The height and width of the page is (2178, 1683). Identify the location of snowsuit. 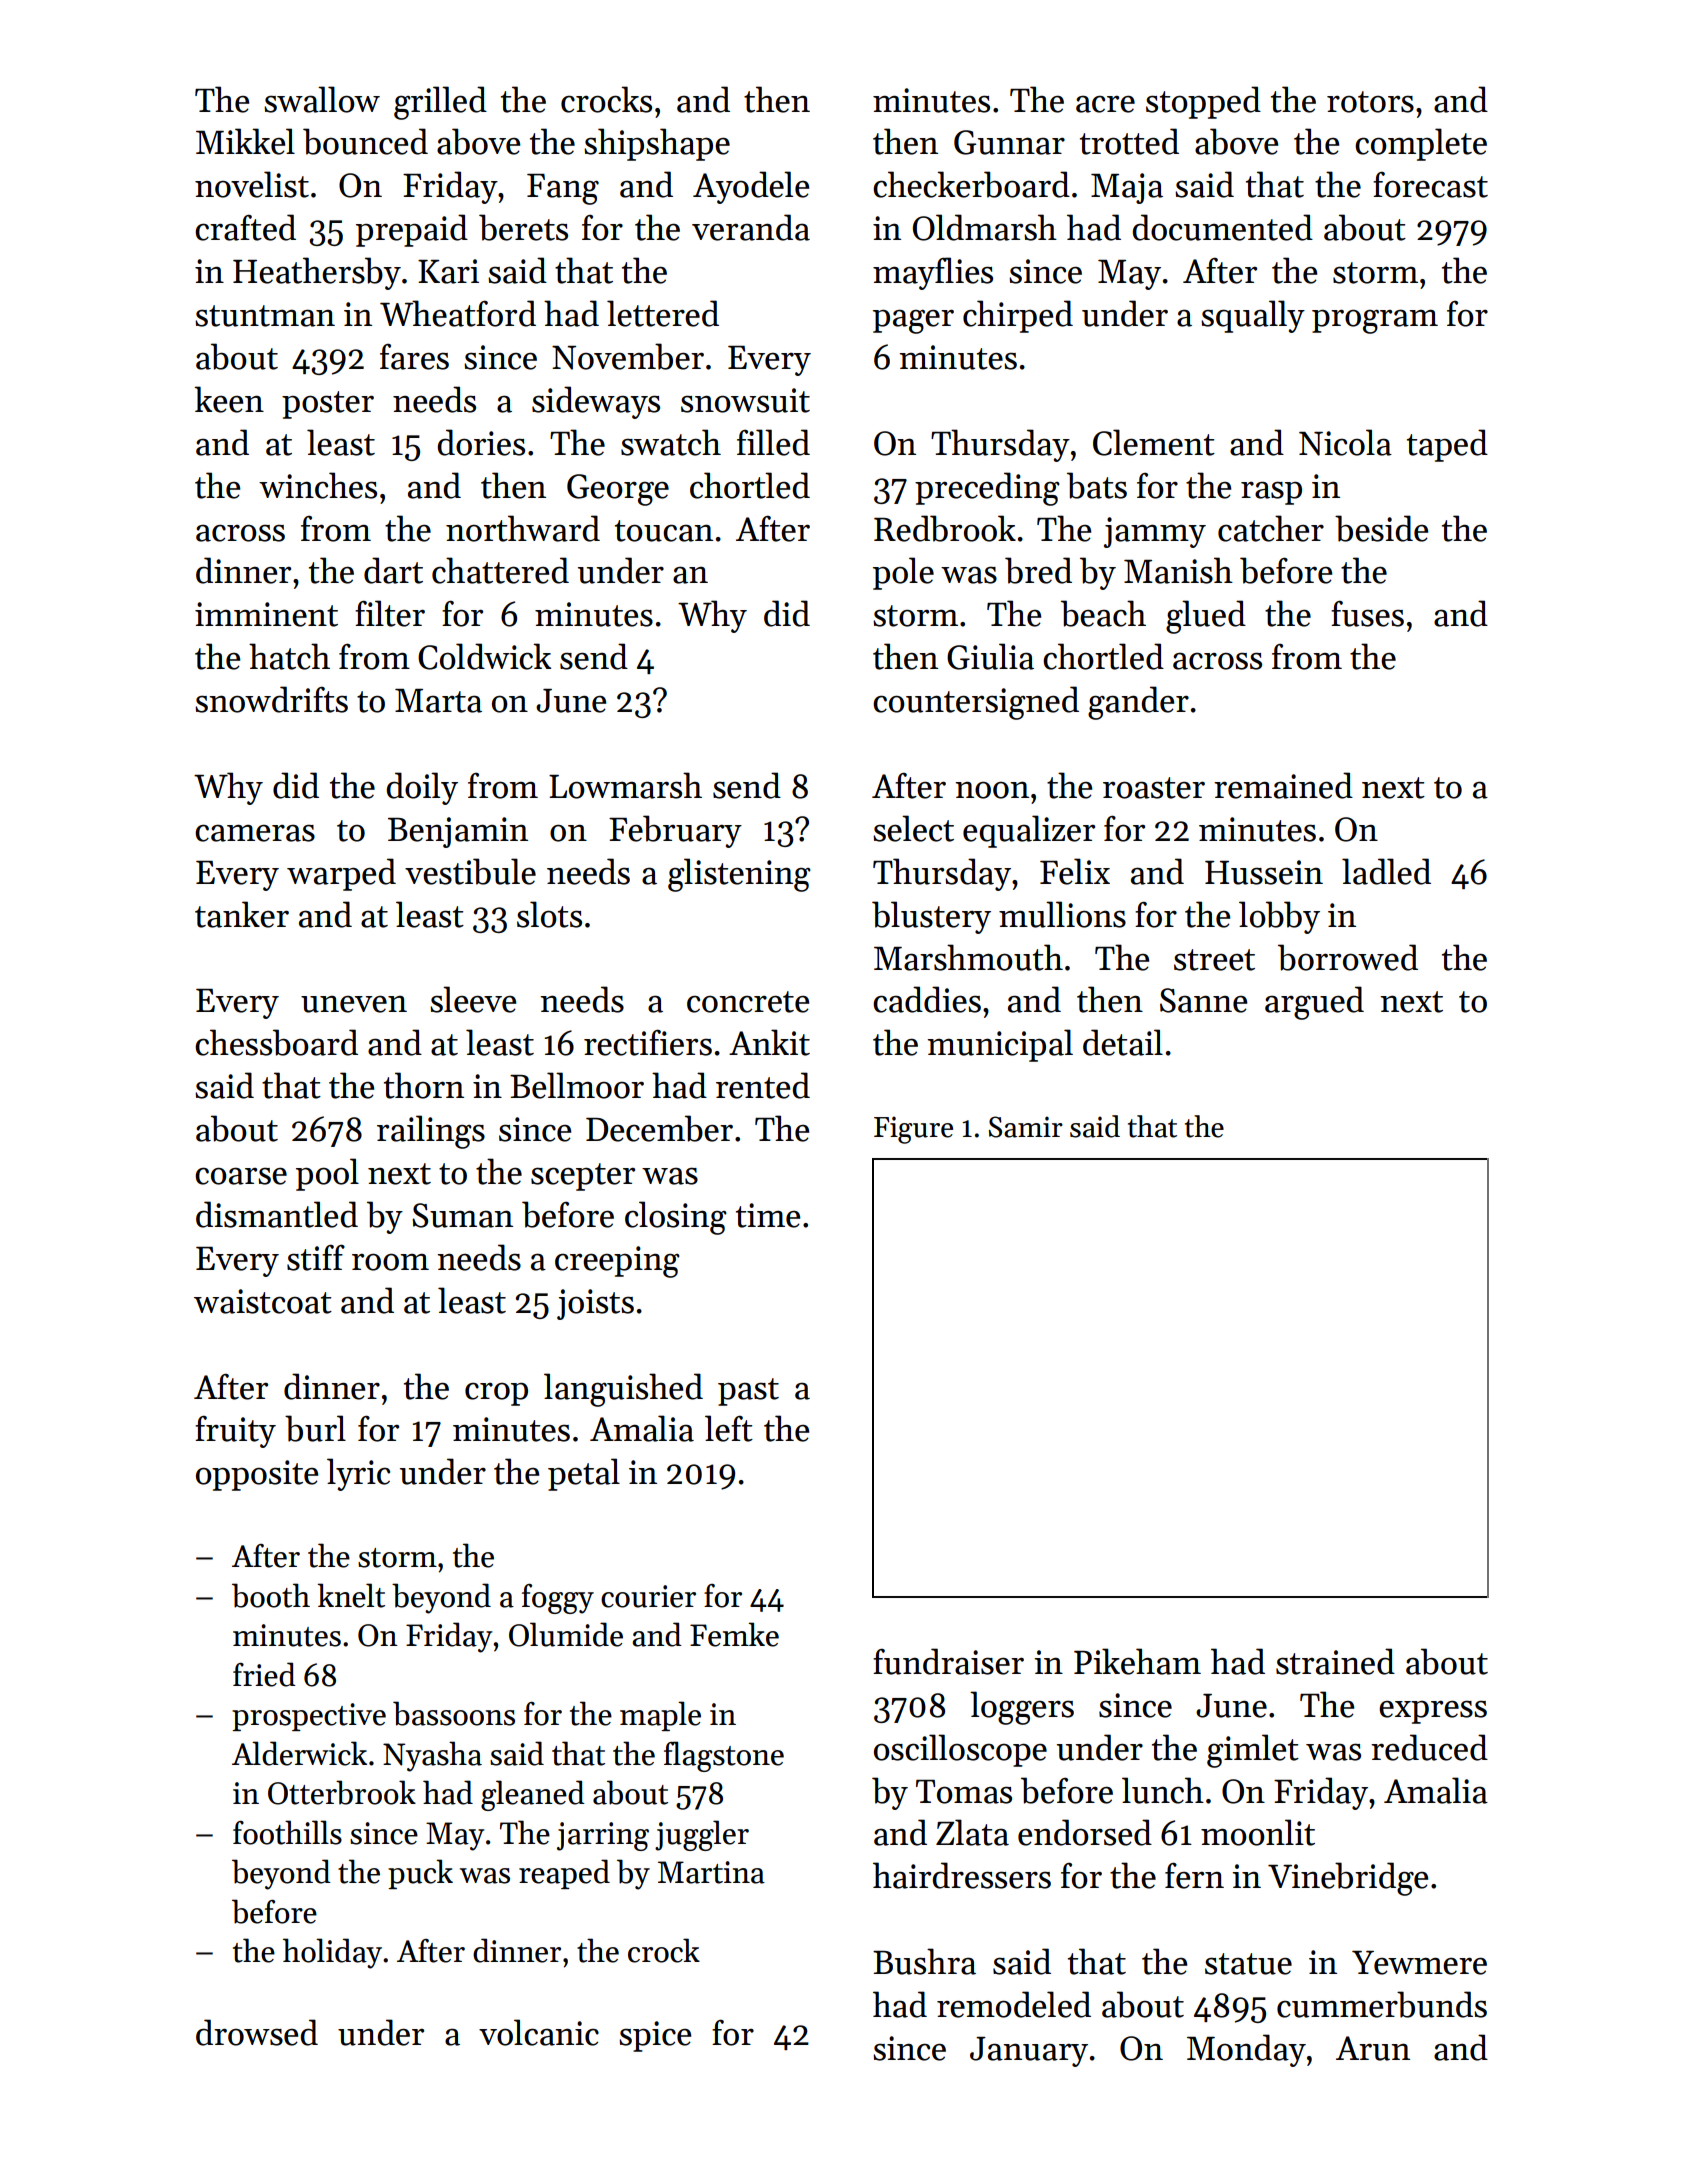
(745, 400).
